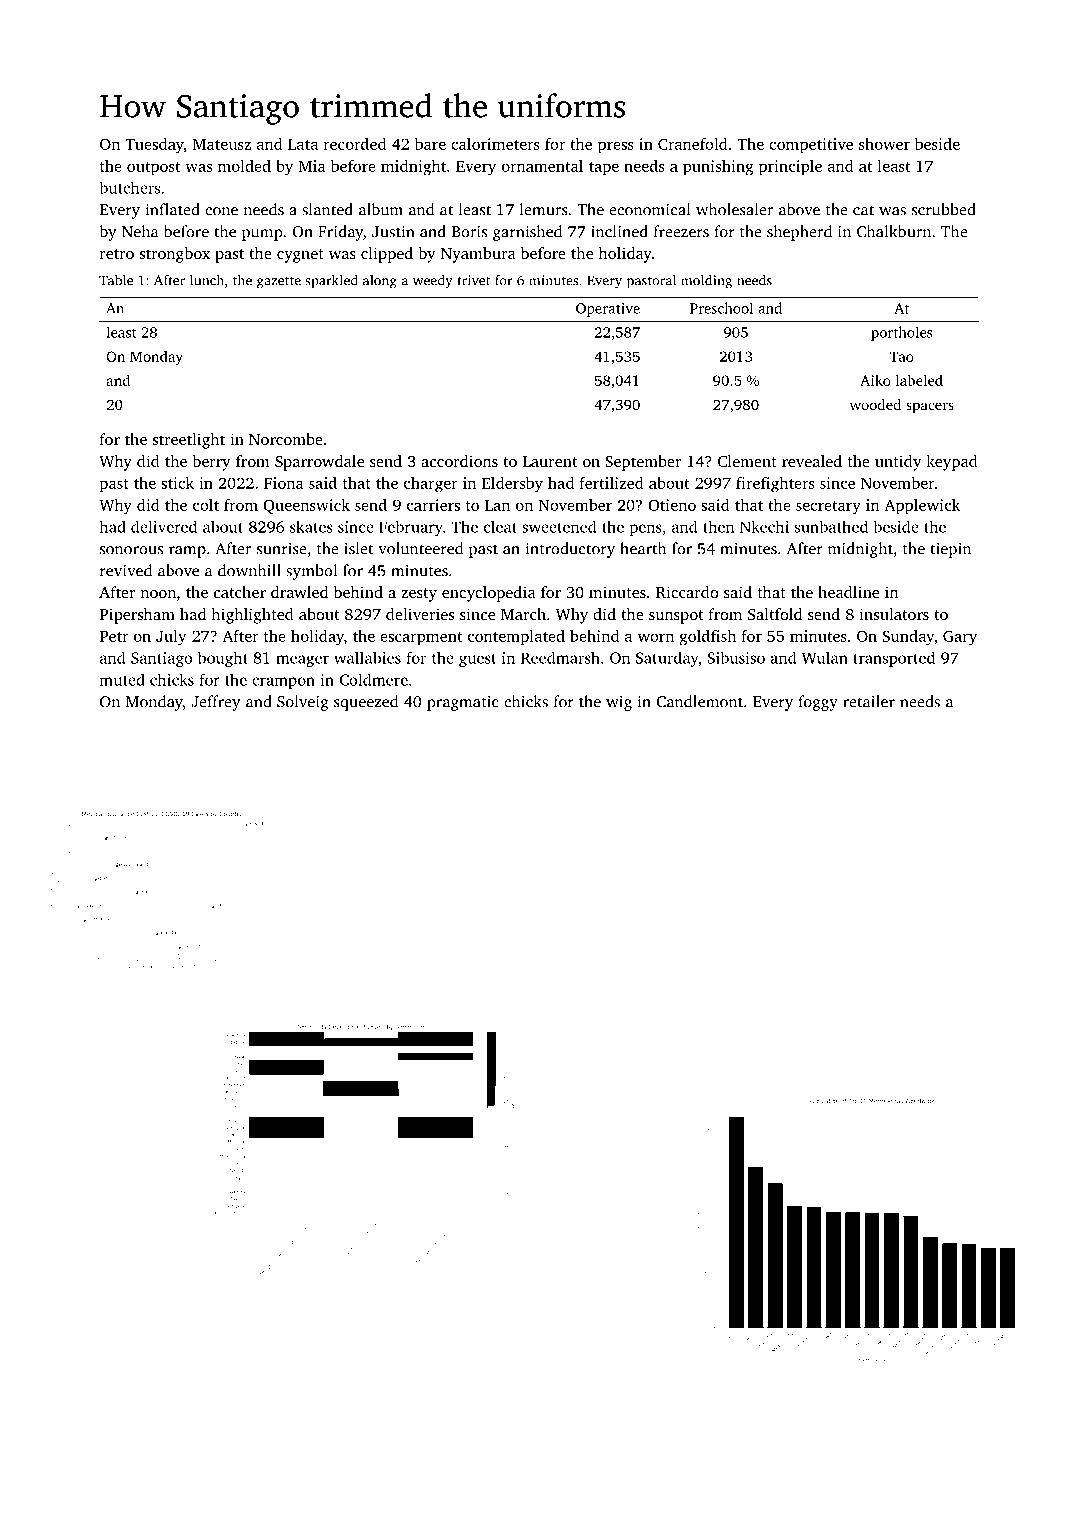 The height and width of the page is (1525, 1078). Describe the element at coordinates (608, 310) in the page. I see `Operative` at that location.
